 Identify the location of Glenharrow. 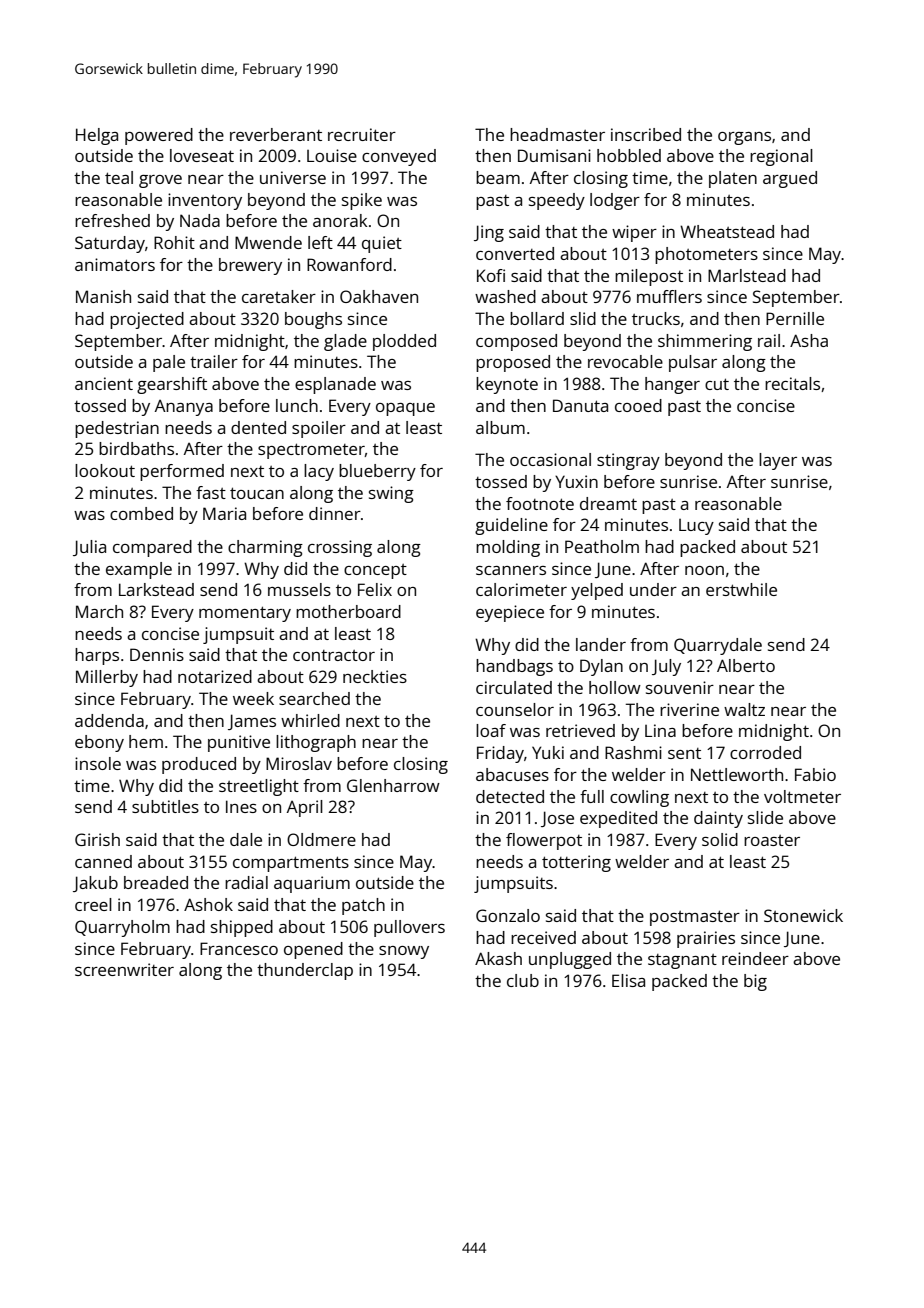
(393, 785).
